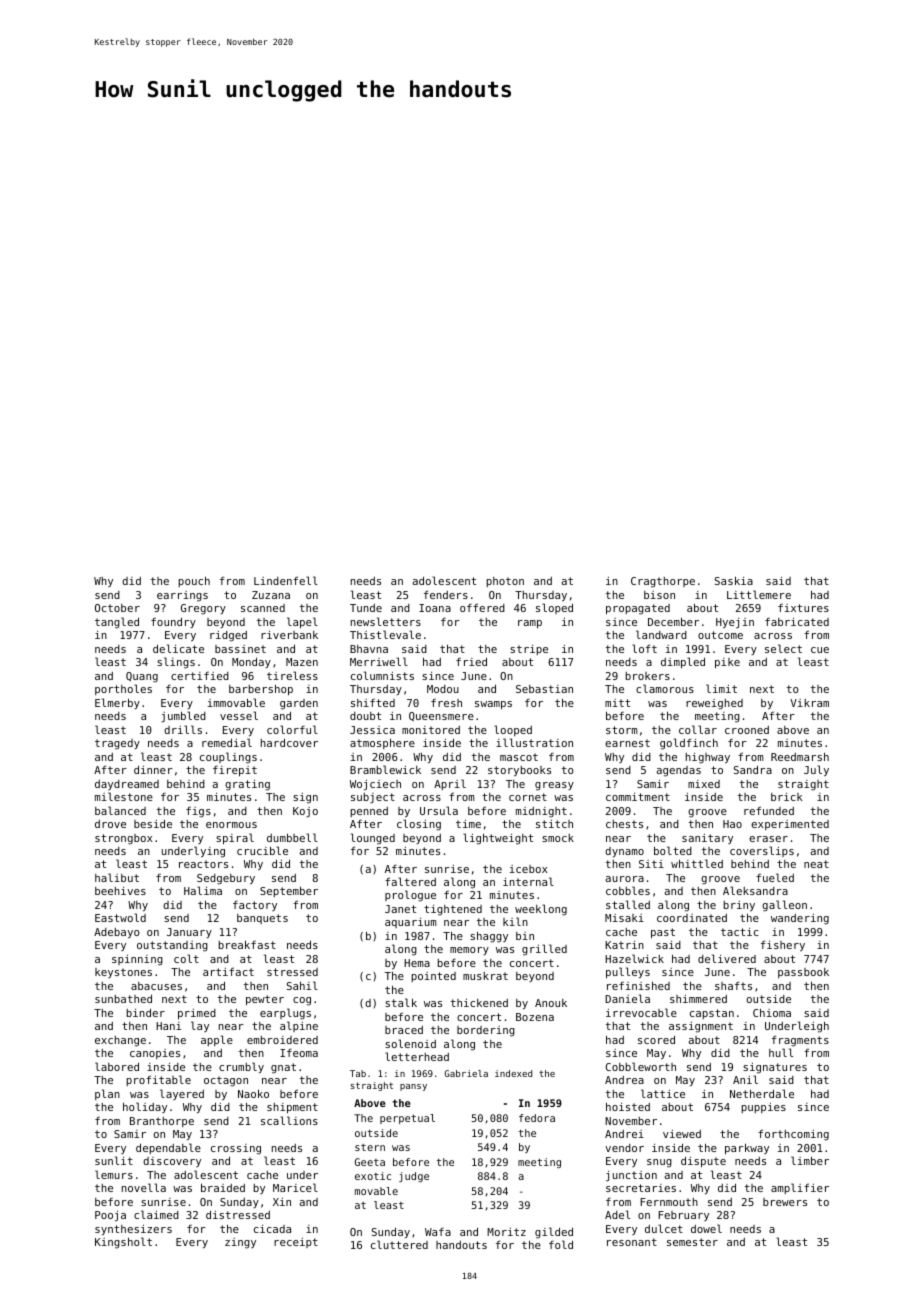 This screenshot has width=924, height=1308. I want to click on Eastwold, so click(120, 917).
